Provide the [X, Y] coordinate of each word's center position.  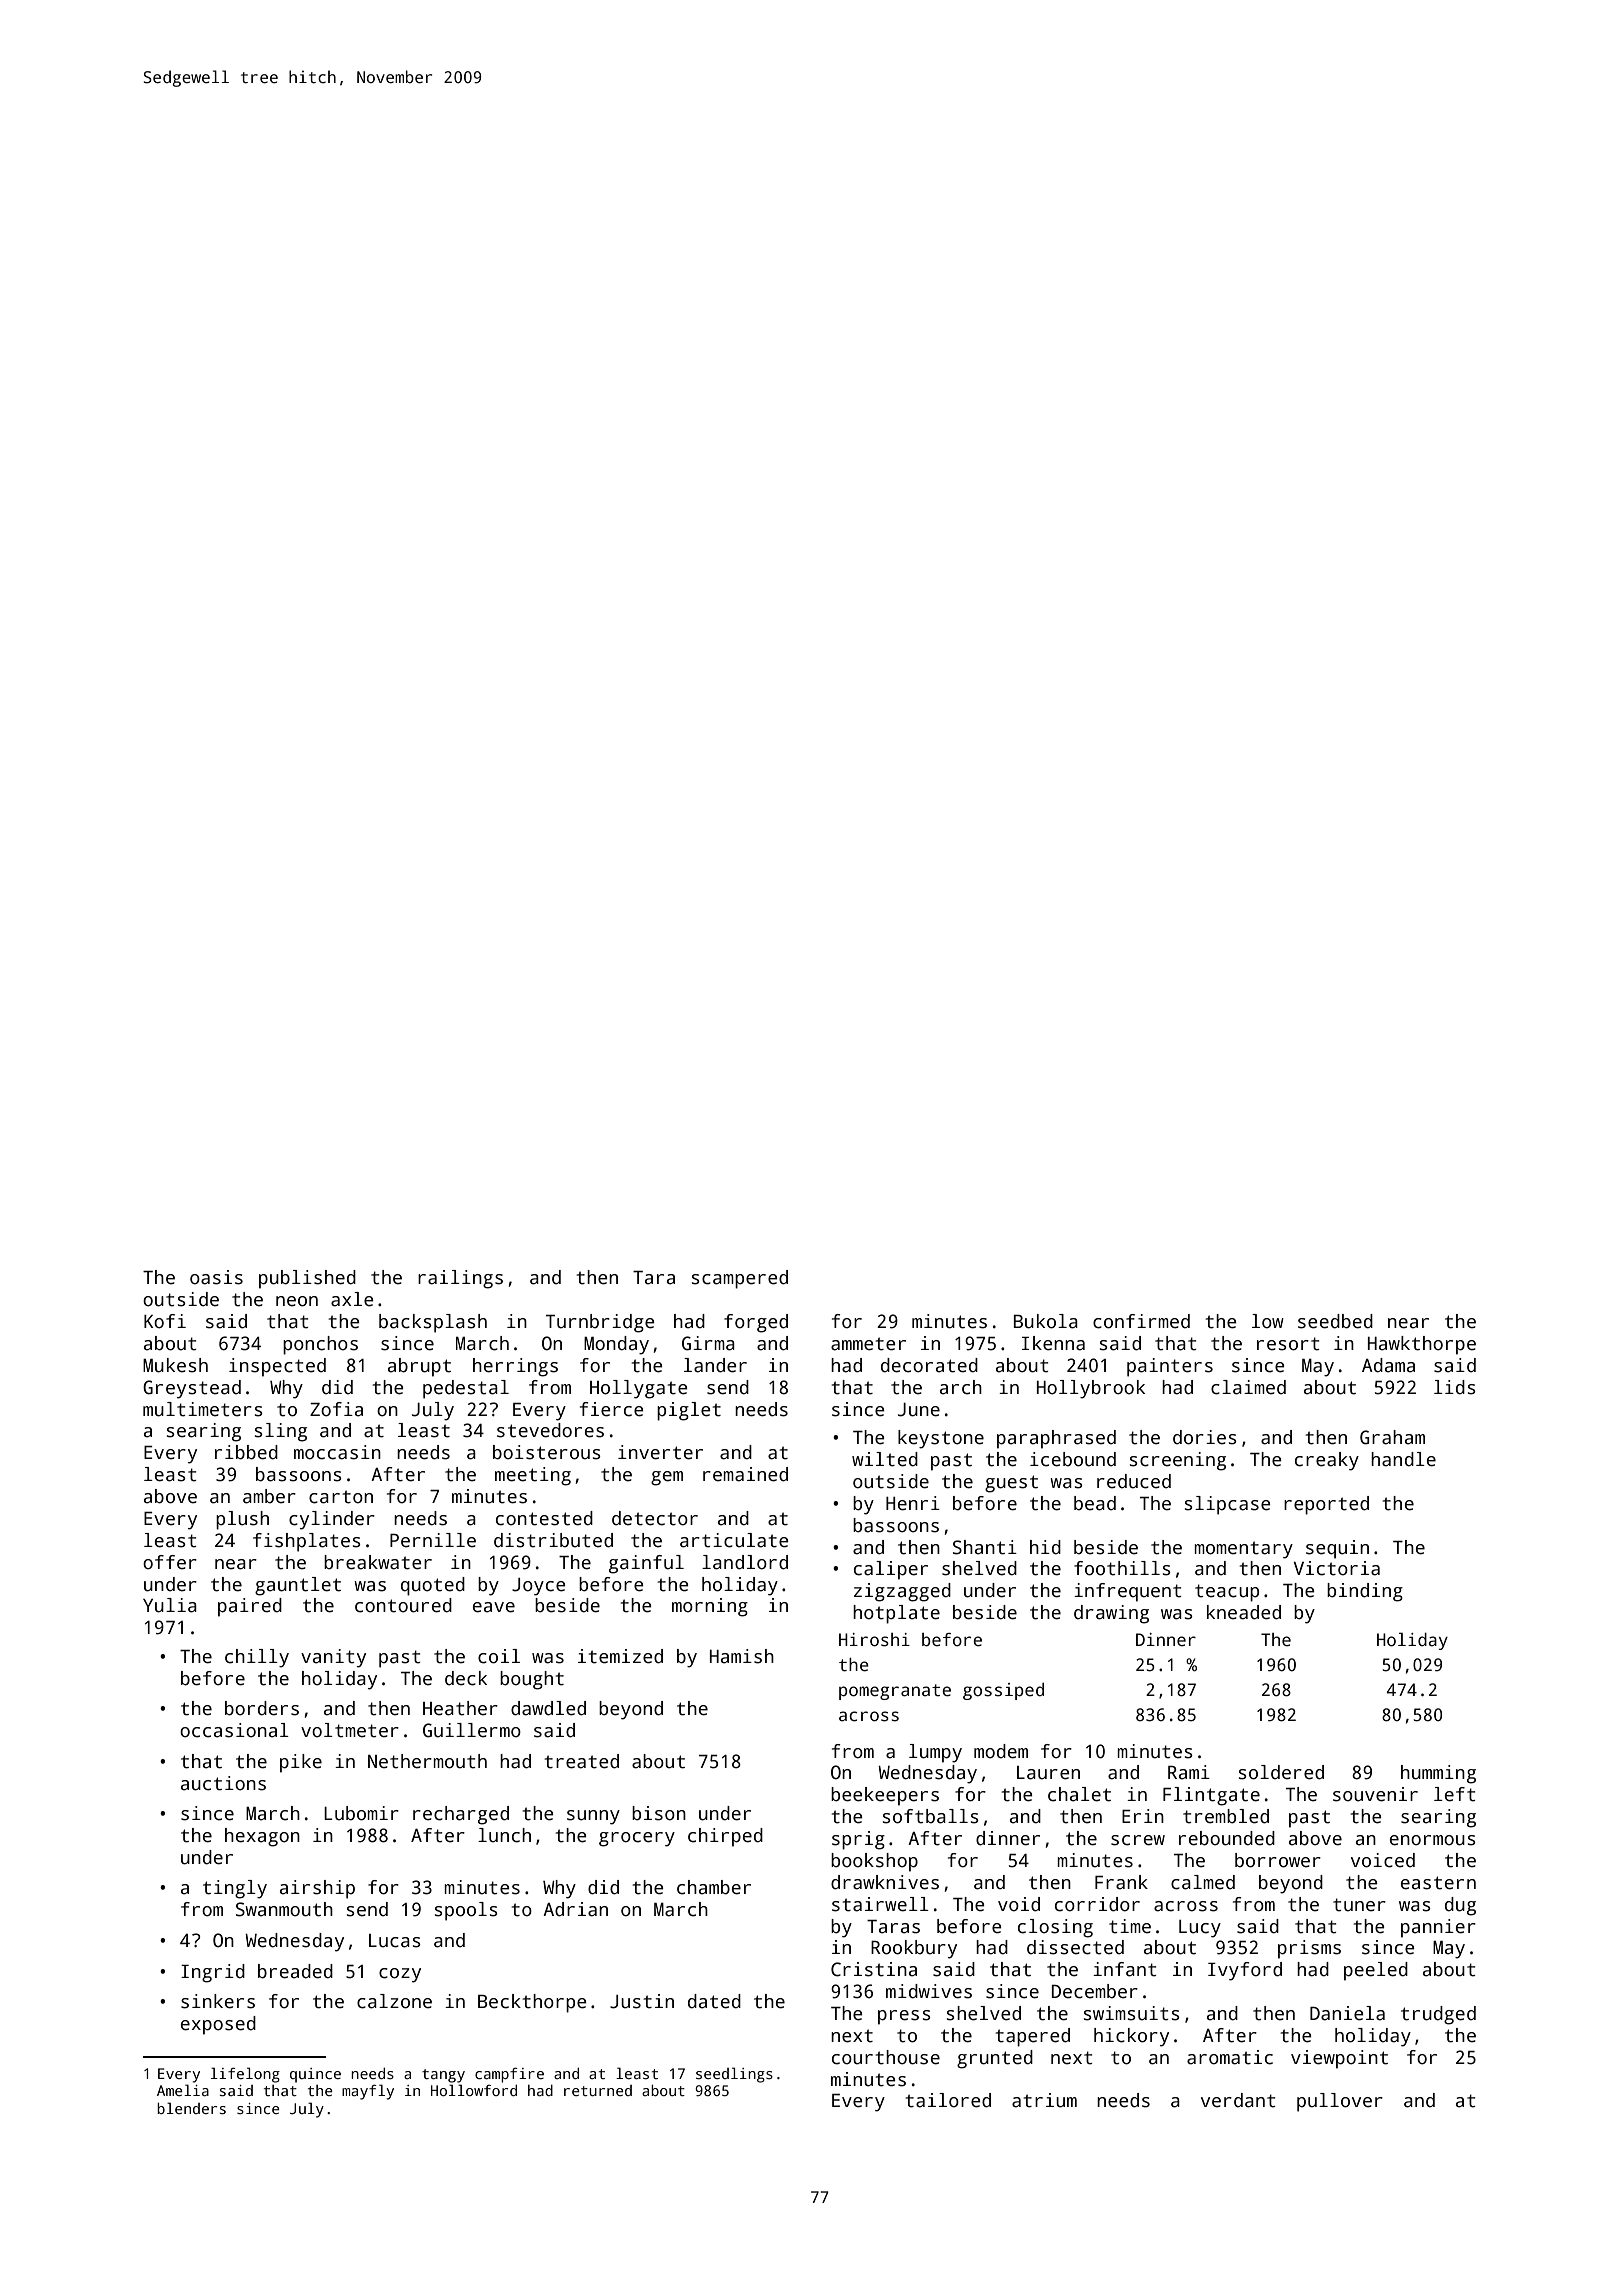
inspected [277, 1367]
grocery [637, 1839]
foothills [1122, 1568]
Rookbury [914, 1949]
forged [756, 1323]
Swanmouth [284, 1909]
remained [745, 1474]
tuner [1359, 1905]
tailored [948, 2100]
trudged [1438, 2015]
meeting [533, 1476]
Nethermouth [427, 1761]
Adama [1388, 1365]
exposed [218, 2025]
